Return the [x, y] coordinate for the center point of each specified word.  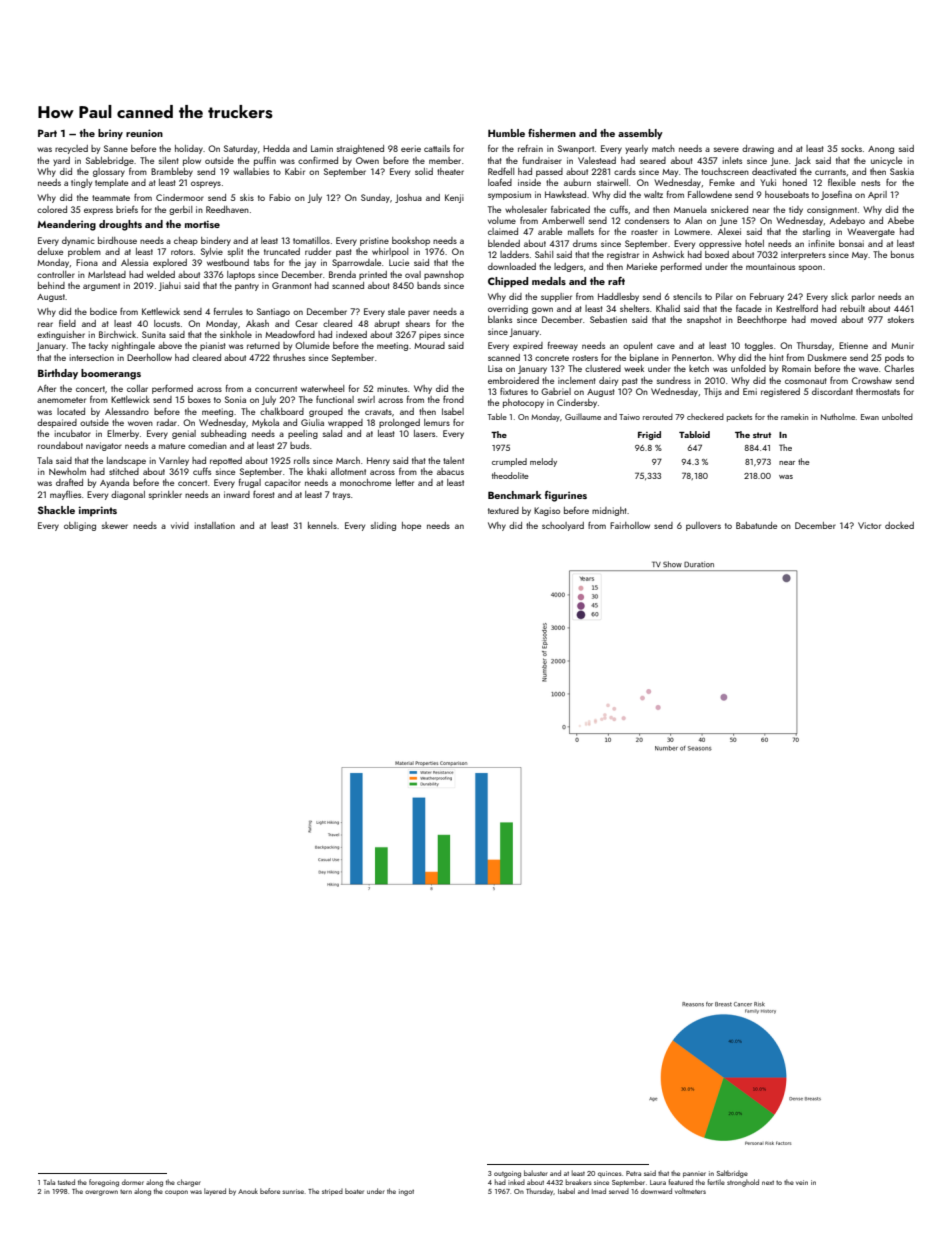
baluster [536, 1173]
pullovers [703, 526]
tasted [66, 1182]
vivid [180, 525]
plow [192, 161]
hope [411, 526]
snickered [729, 209]
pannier [694, 1174]
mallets [581, 231]
